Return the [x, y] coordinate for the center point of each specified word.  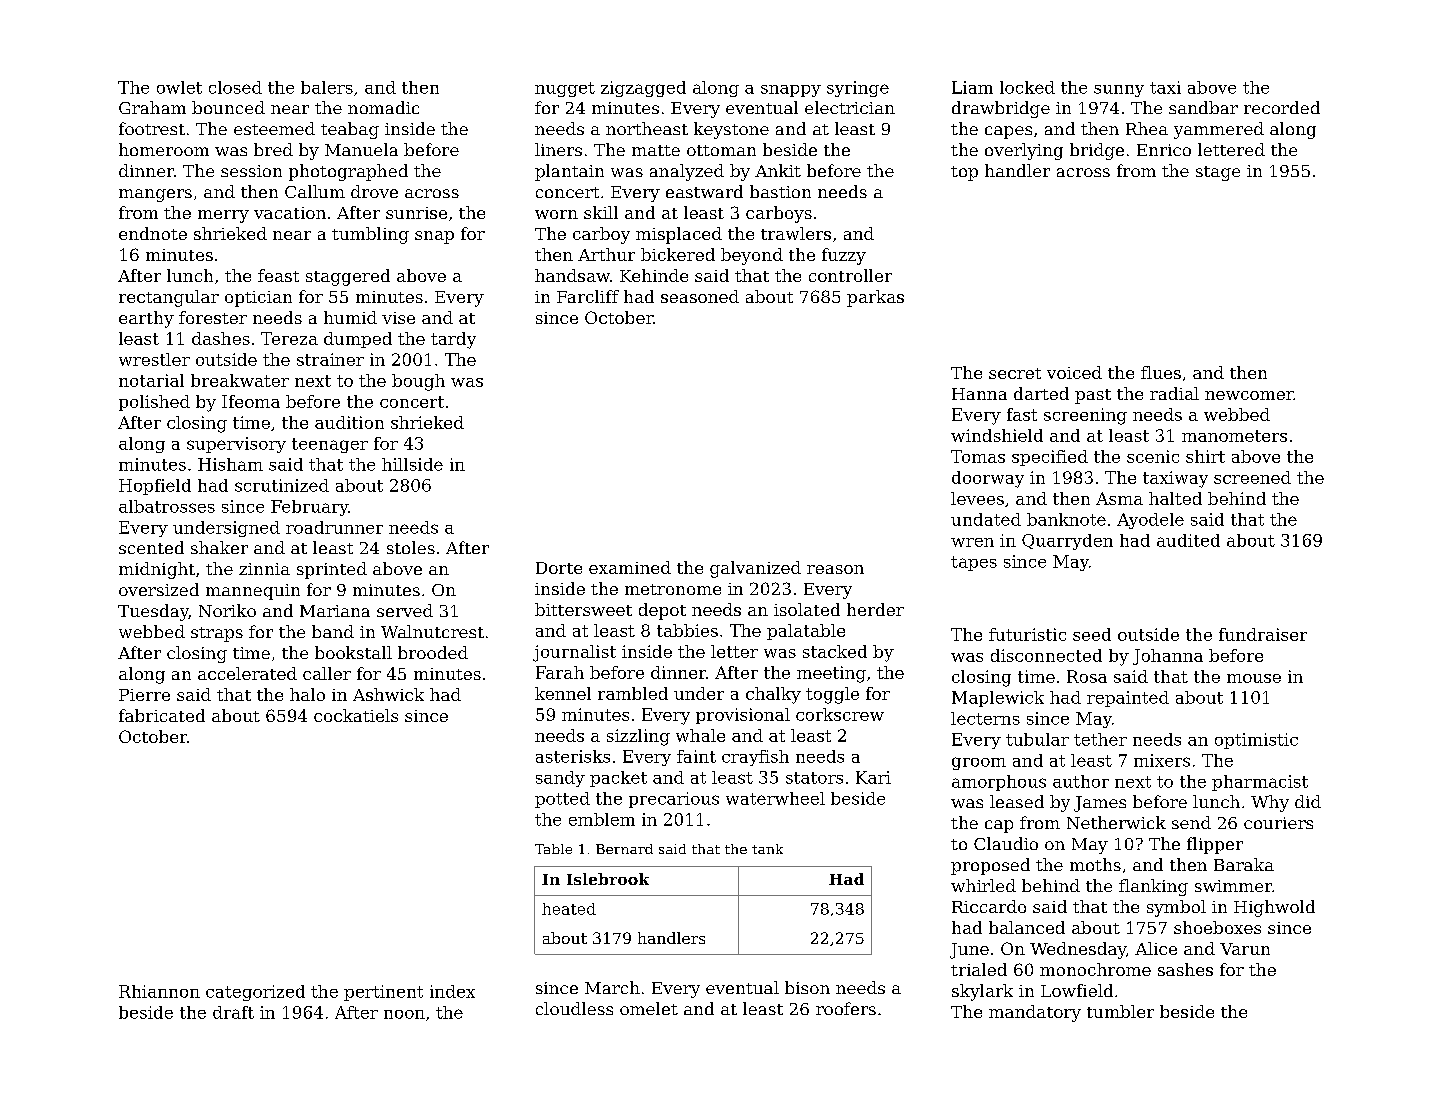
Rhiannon [159, 991]
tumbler [1120, 1011]
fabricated [162, 715]
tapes [974, 563]
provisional [743, 716]
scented [151, 547]
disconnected [1046, 655]
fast [1022, 414]
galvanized [755, 569]
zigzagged [643, 89]
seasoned [700, 296]
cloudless [574, 1008]
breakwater [240, 380]
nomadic [383, 107]
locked [1027, 87]
